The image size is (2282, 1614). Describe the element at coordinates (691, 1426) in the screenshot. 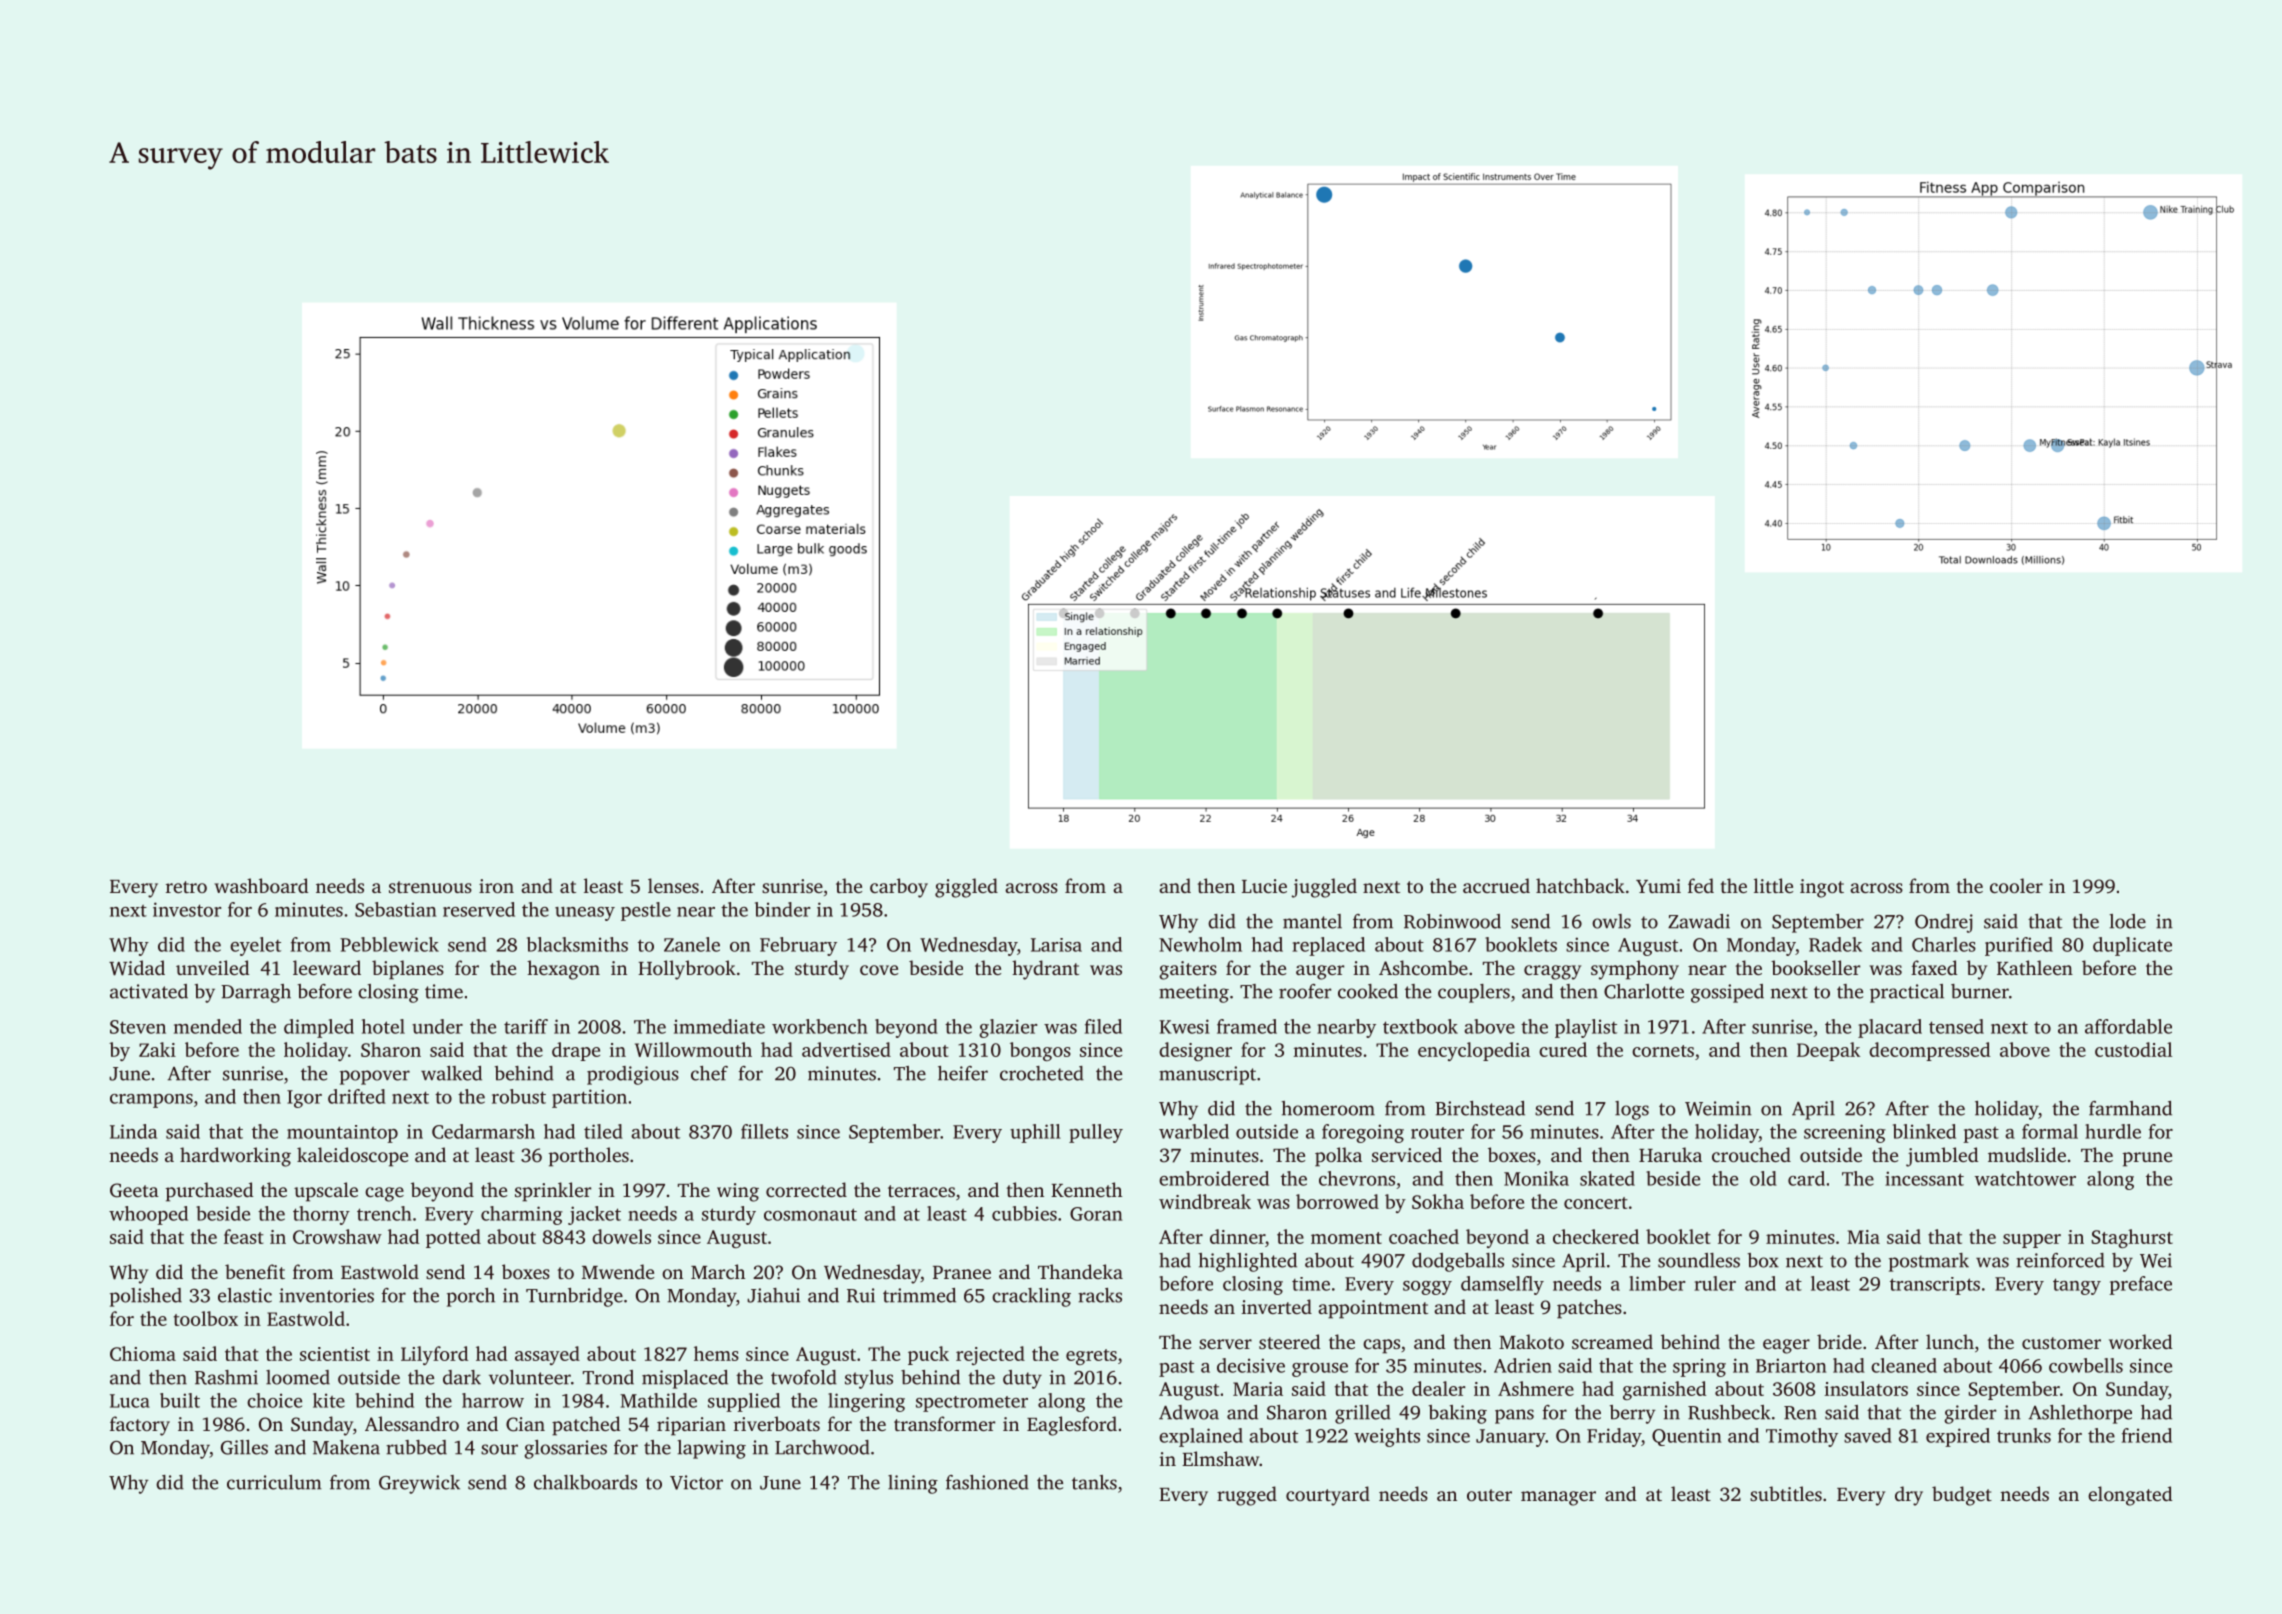

I see `riparian` at that location.
